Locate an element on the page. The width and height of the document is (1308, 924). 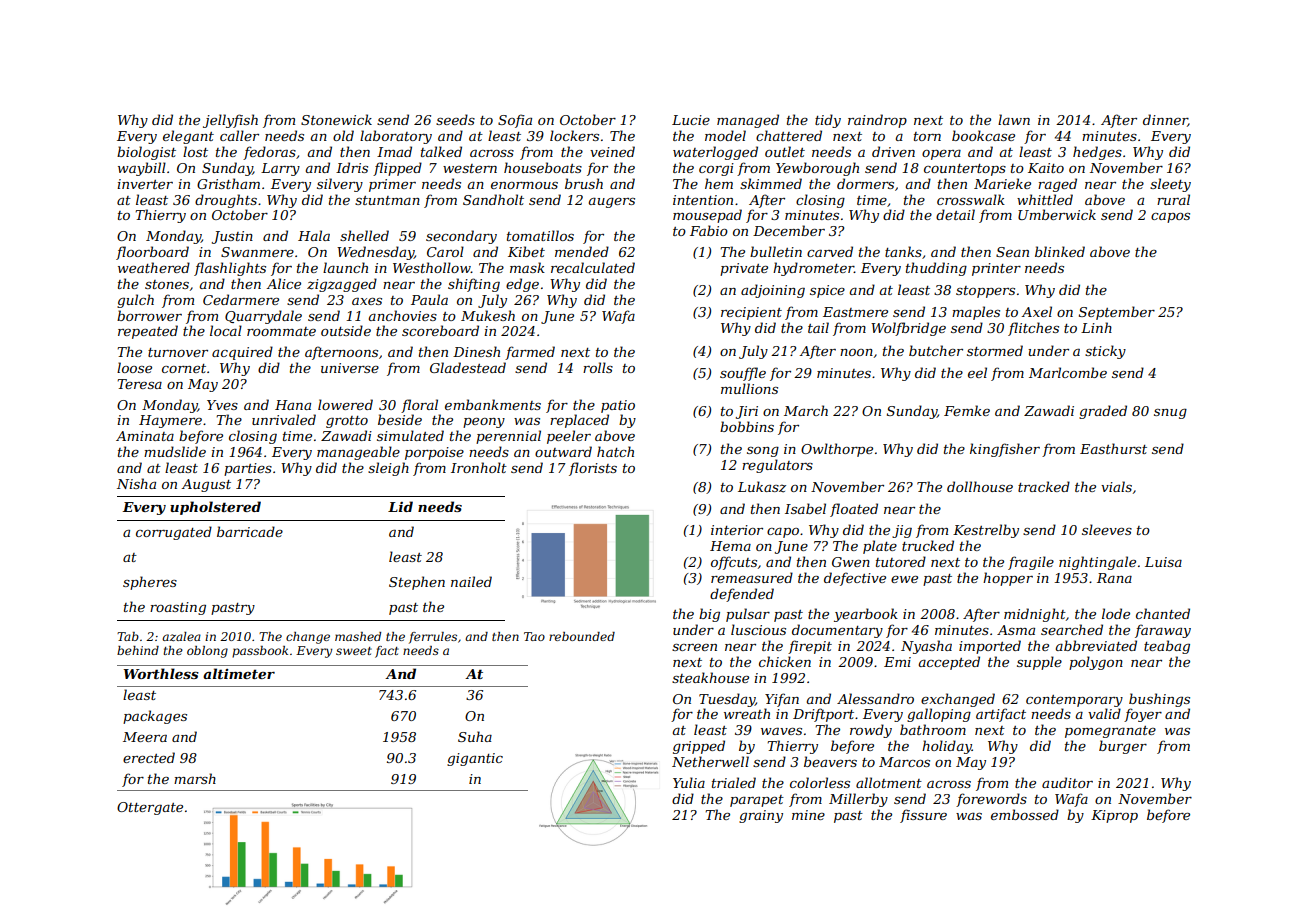
Suha is located at coordinates (475, 736).
